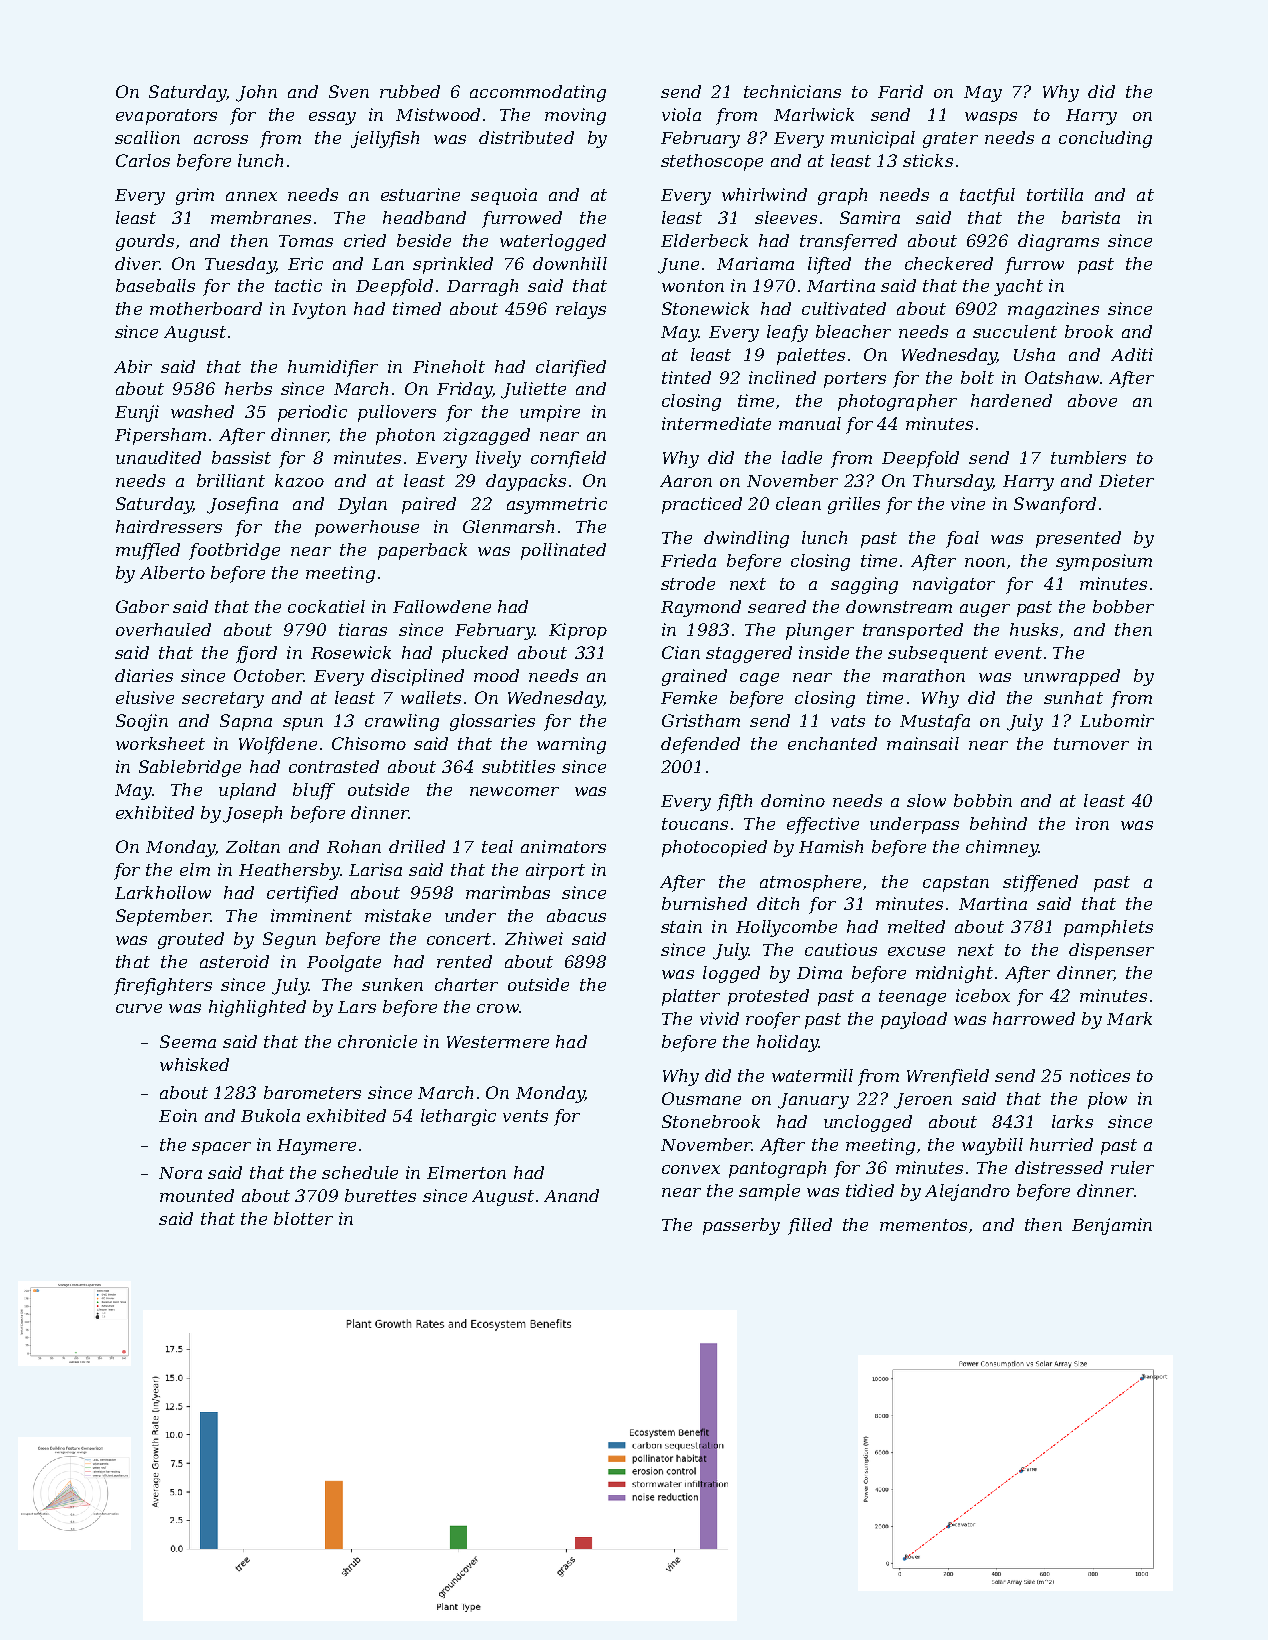 The width and height of the document is (1268, 1640). What do you see at coordinates (870, 1190) in the document?
I see `tidied` at bounding box center [870, 1190].
